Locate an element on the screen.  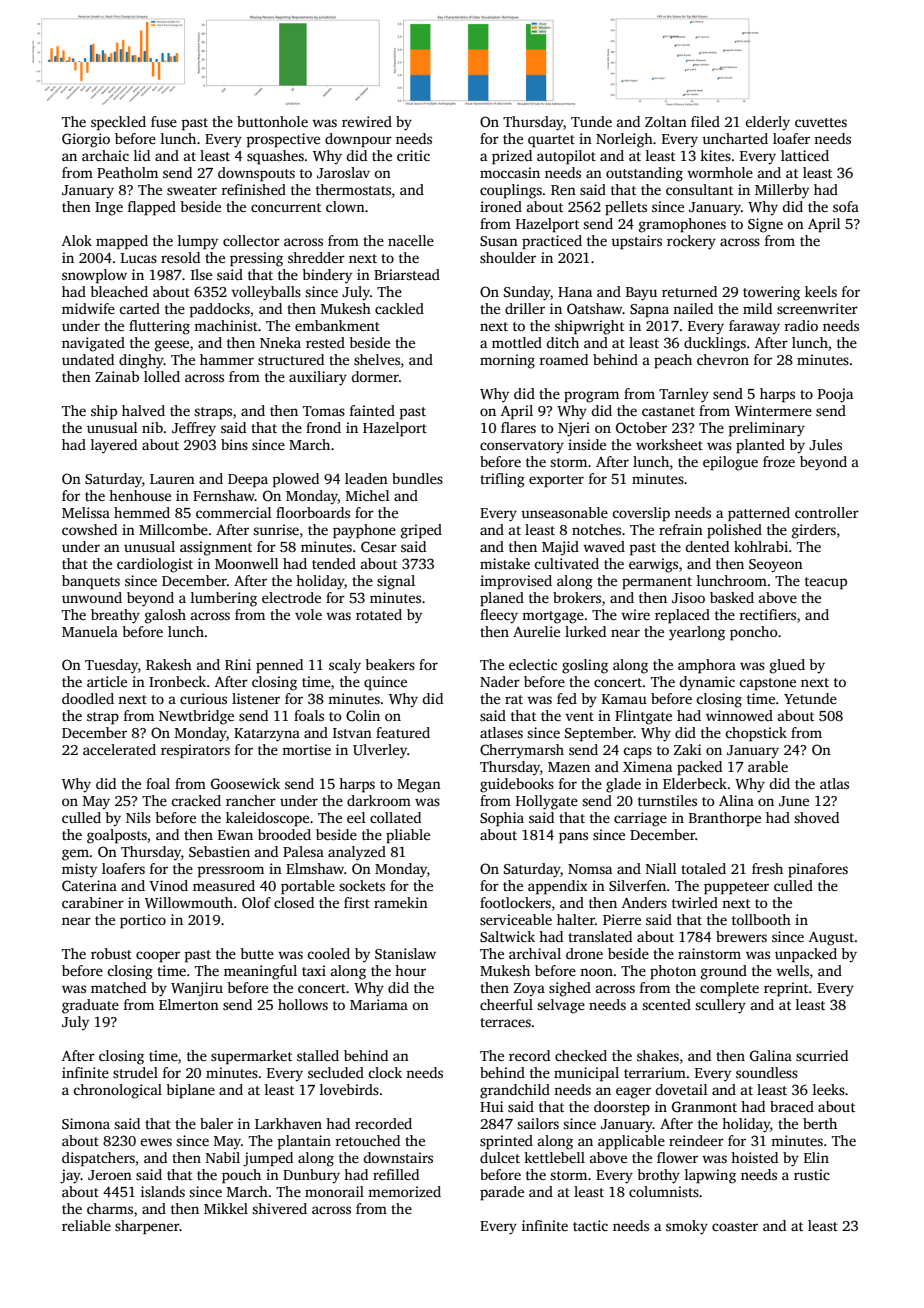
baler is located at coordinates (216, 1123).
